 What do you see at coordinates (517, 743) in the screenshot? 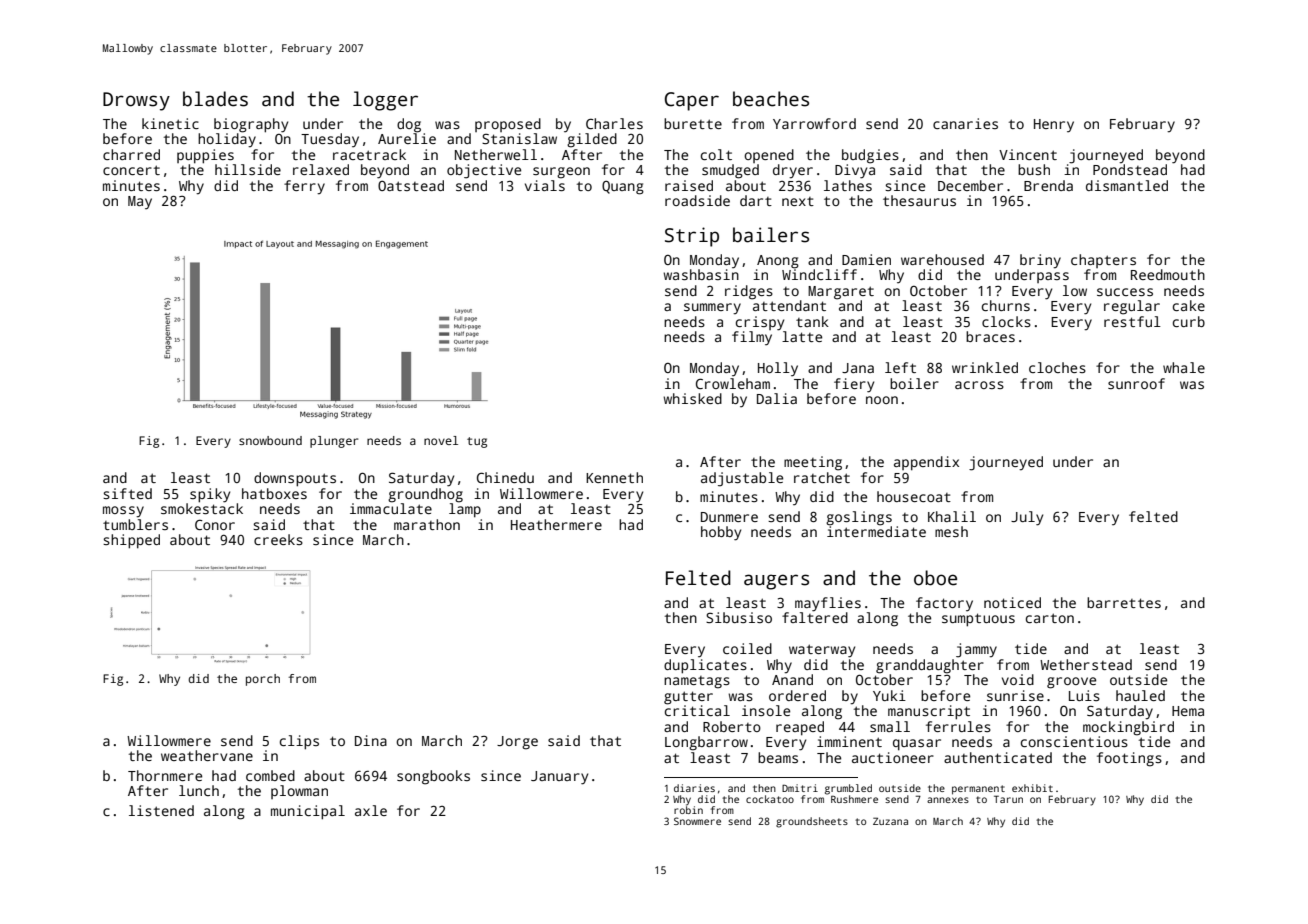
I see `Jorge` at bounding box center [517, 743].
